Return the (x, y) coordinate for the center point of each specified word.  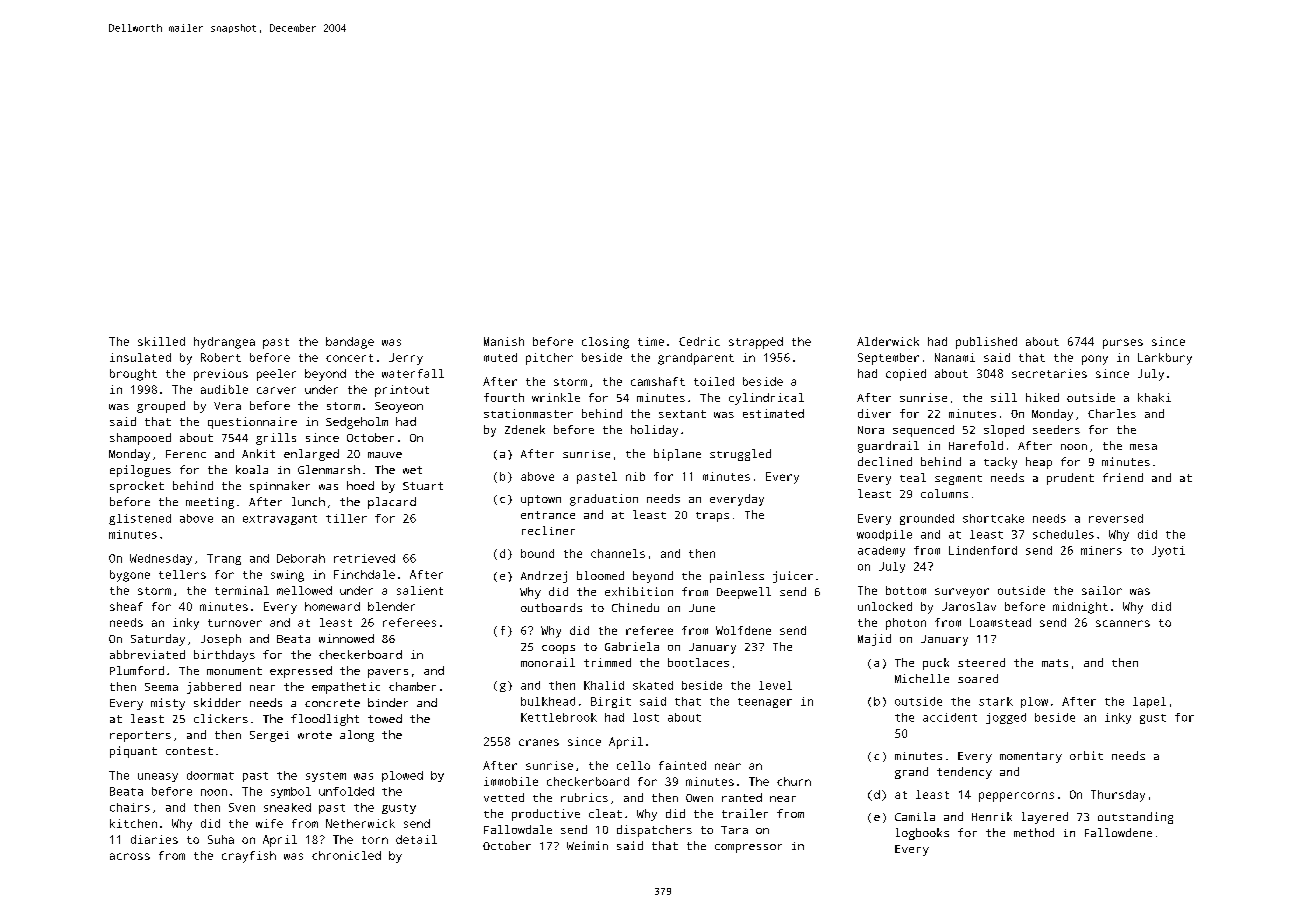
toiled (714, 381)
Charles (1112, 413)
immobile (511, 781)
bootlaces (698, 662)
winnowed (346, 638)
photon (906, 624)
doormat (210, 775)
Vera (227, 406)
